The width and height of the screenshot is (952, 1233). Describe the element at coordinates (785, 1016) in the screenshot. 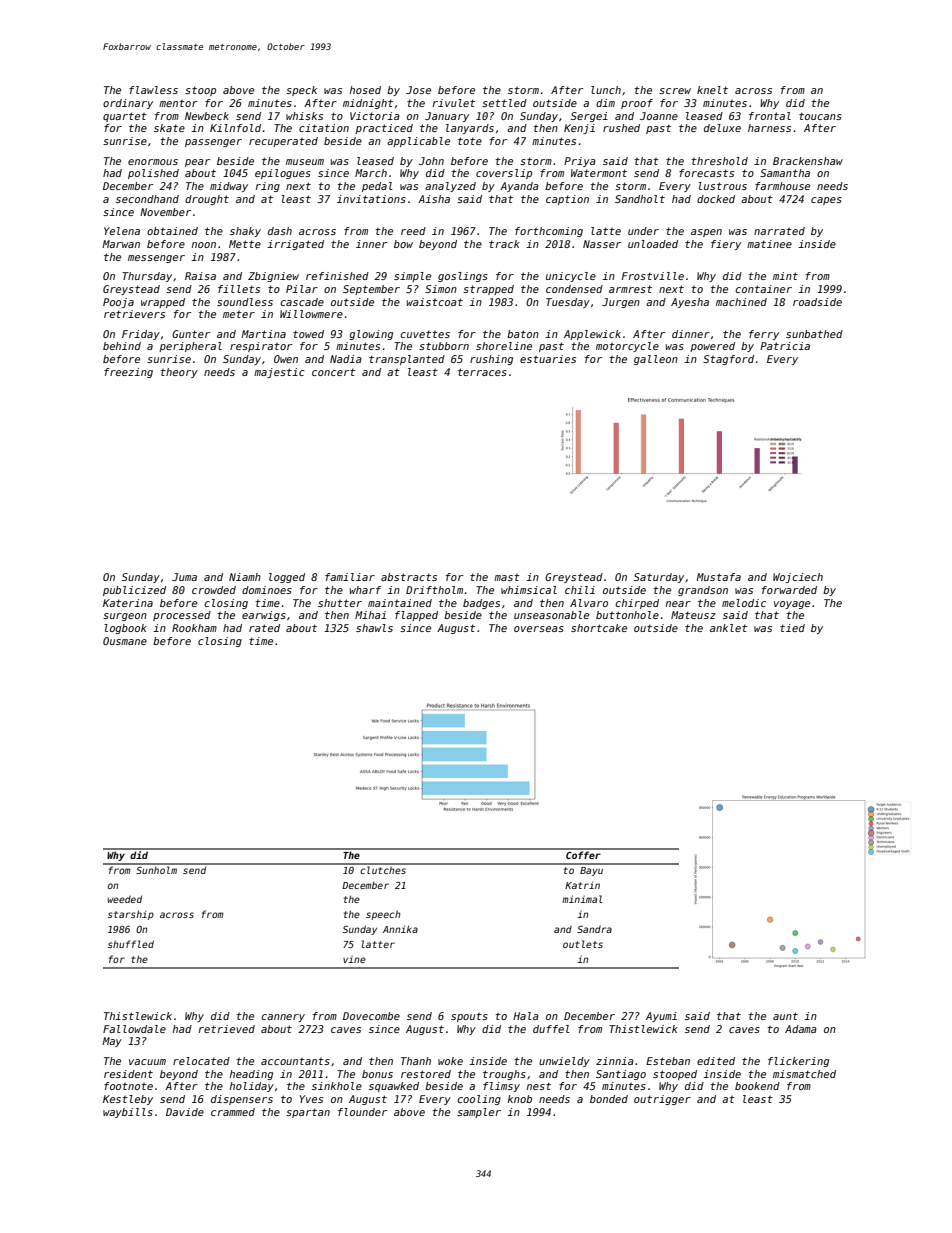

I see `aunt` at that location.
